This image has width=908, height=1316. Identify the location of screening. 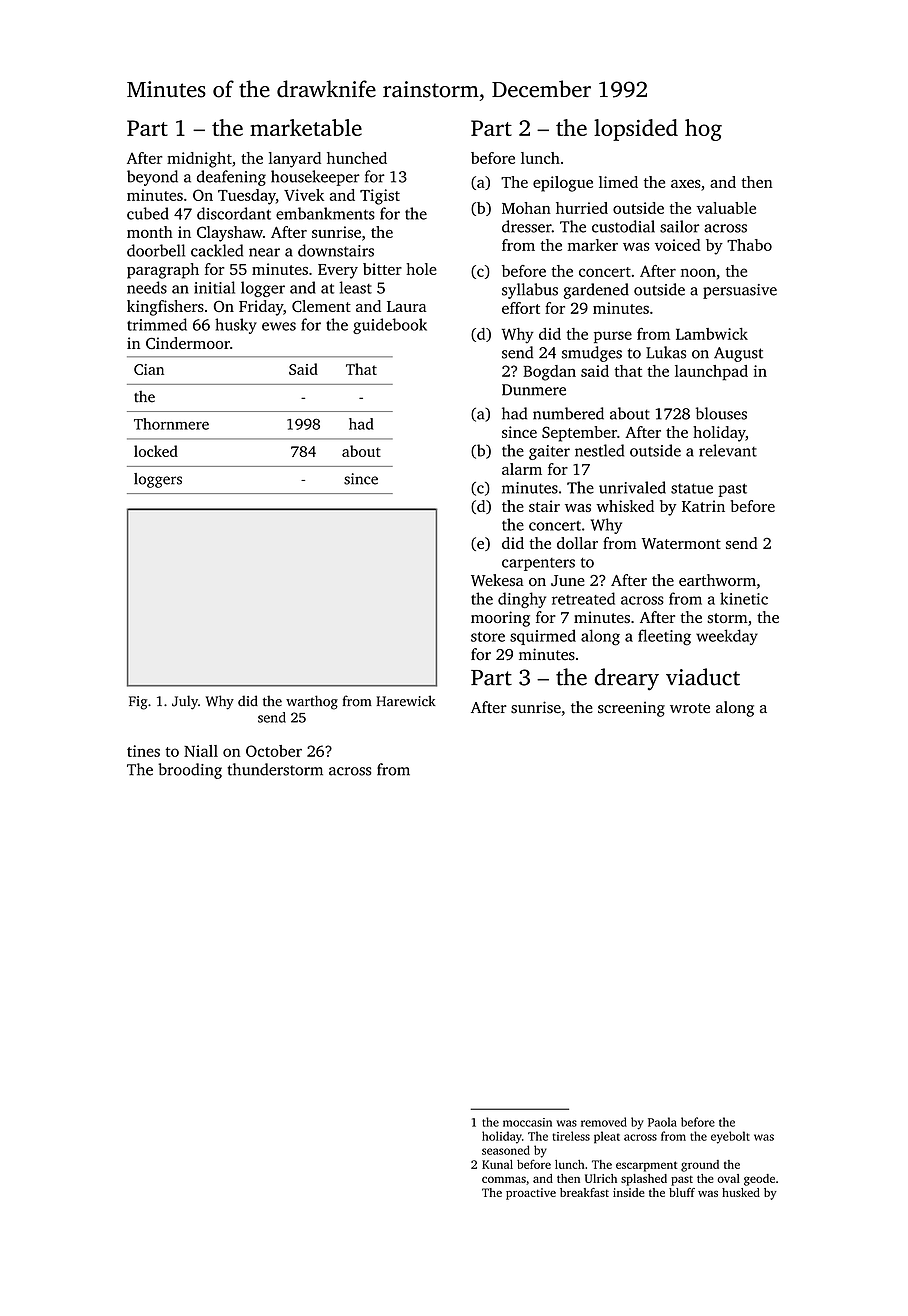
(631, 709).
